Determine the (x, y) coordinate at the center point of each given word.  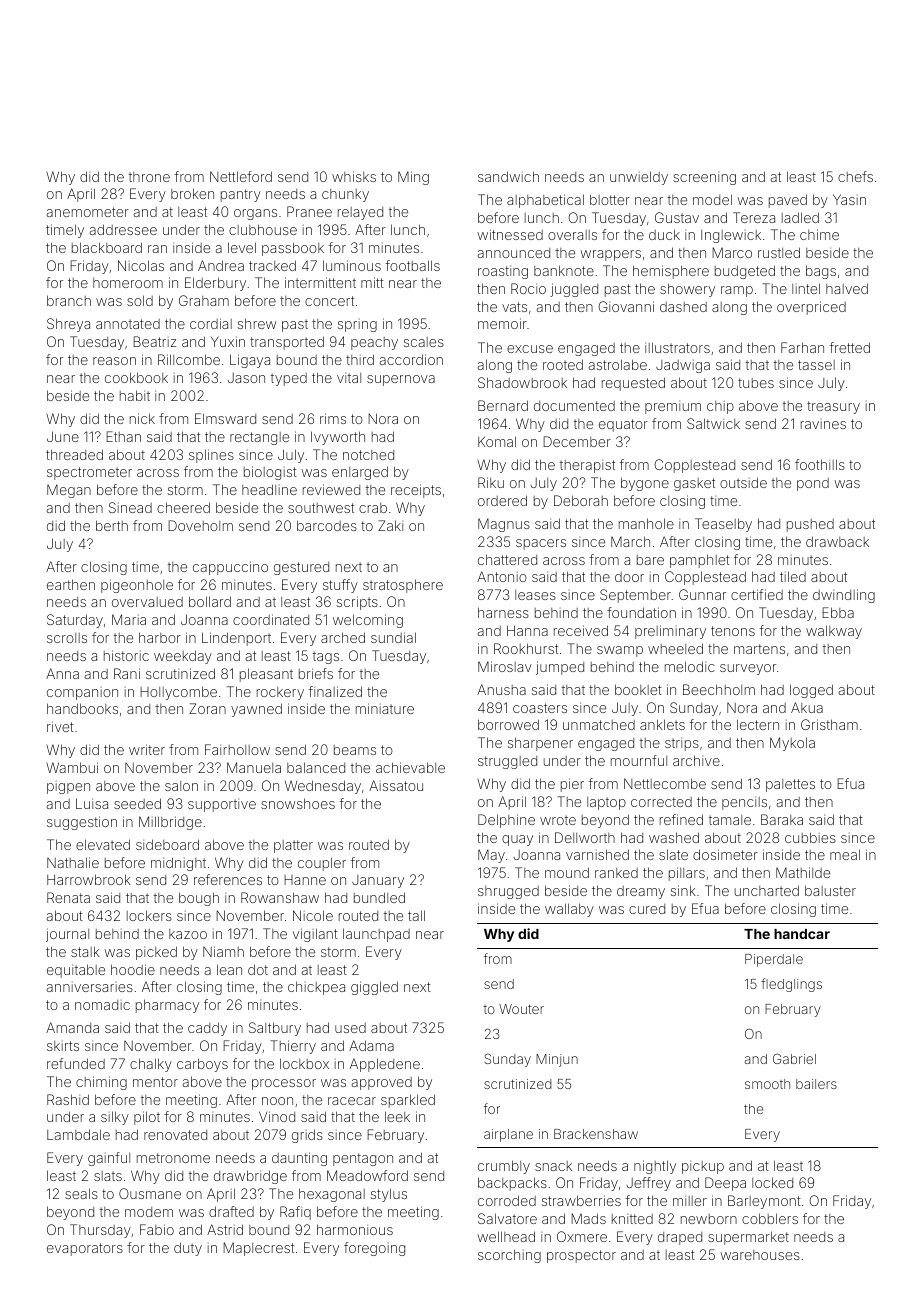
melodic (690, 666)
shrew (257, 323)
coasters (540, 708)
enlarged (360, 473)
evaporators (85, 1249)
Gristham (829, 724)
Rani (127, 673)
